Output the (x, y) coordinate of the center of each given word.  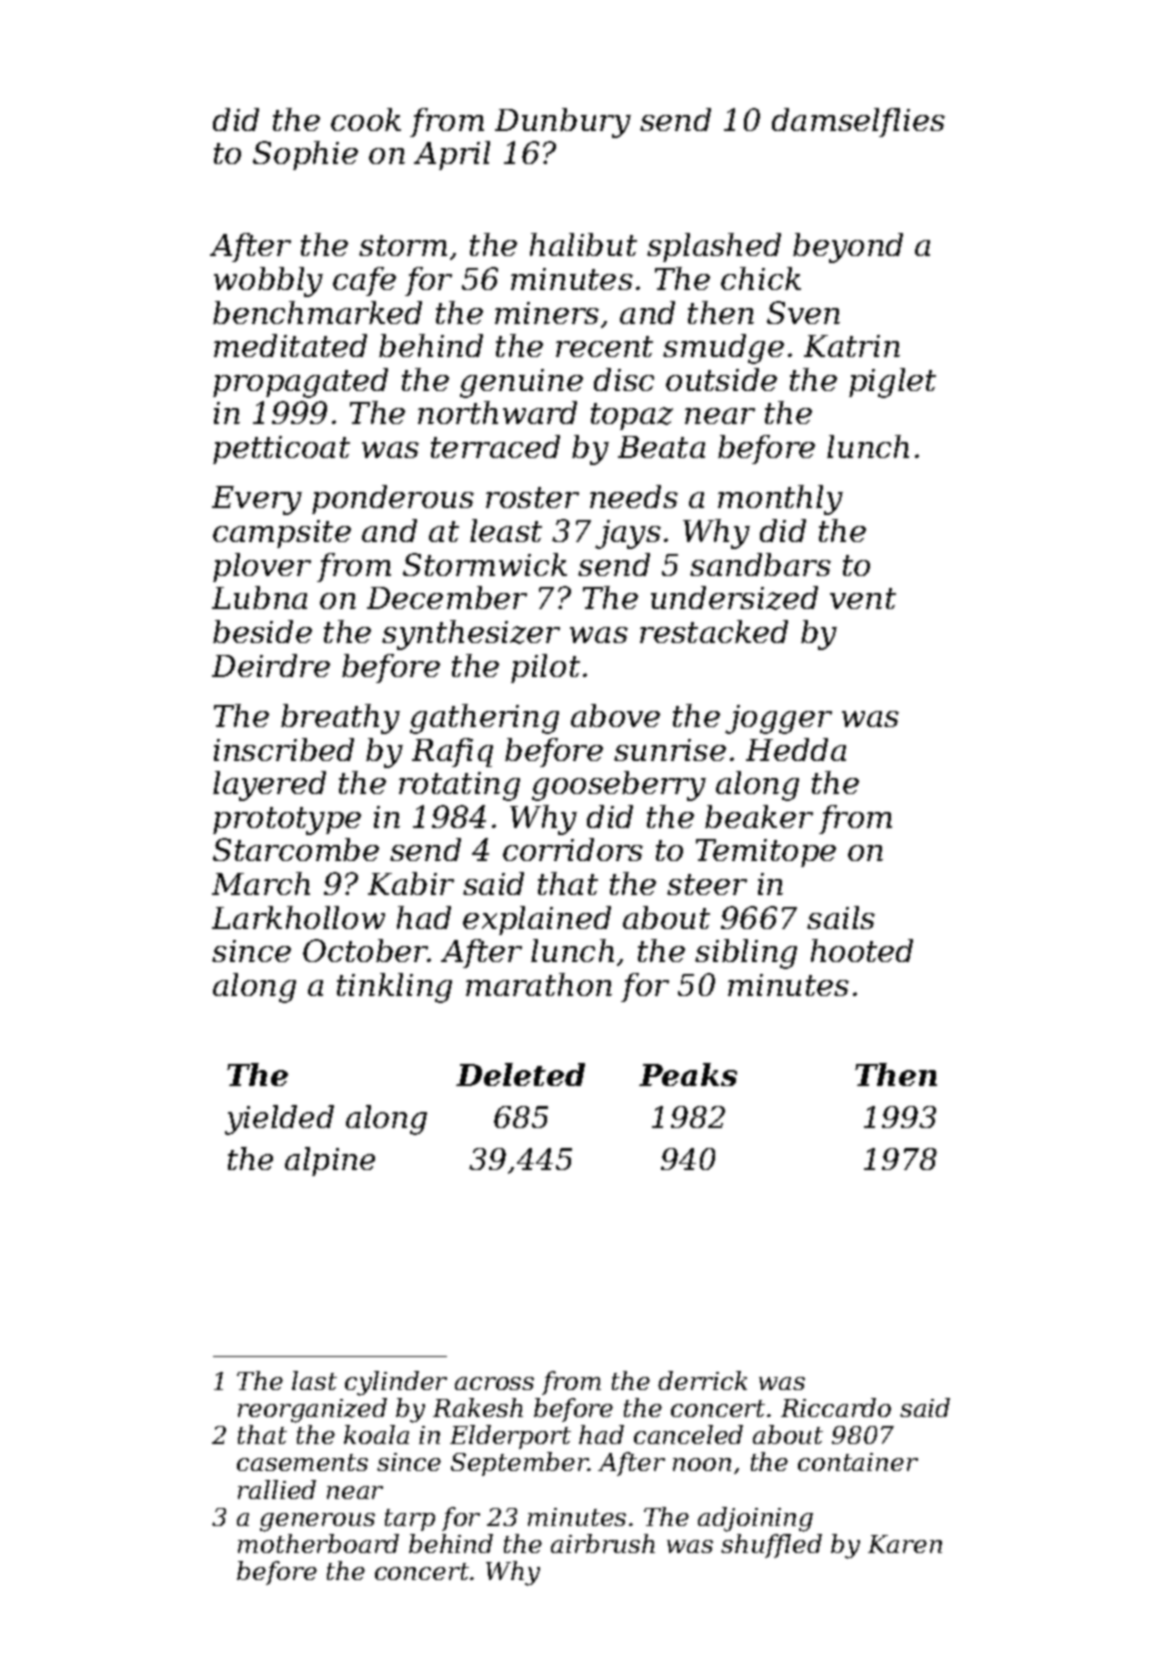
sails (841, 917)
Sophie (305, 155)
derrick (702, 1380)
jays (628, 534)
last (314, 1380)
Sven (803, 312)
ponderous (393, 499)
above (615, 715)
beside (262, 631)
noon (702, 1464)
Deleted (520, 1074)
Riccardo (836, 1407)
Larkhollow (298, 917)
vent (863, 598)
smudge (723, 349)
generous (317, 1522)
